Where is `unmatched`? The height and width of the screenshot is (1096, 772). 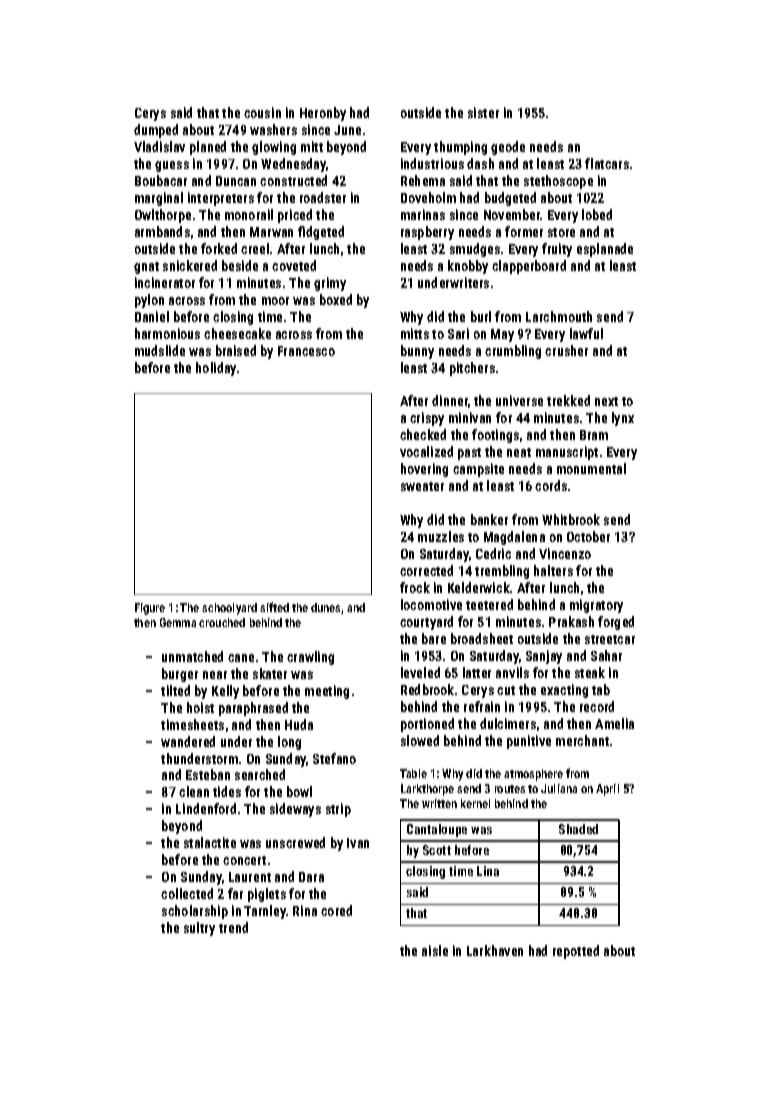
unmatched is located at coordinates (192, 656).
